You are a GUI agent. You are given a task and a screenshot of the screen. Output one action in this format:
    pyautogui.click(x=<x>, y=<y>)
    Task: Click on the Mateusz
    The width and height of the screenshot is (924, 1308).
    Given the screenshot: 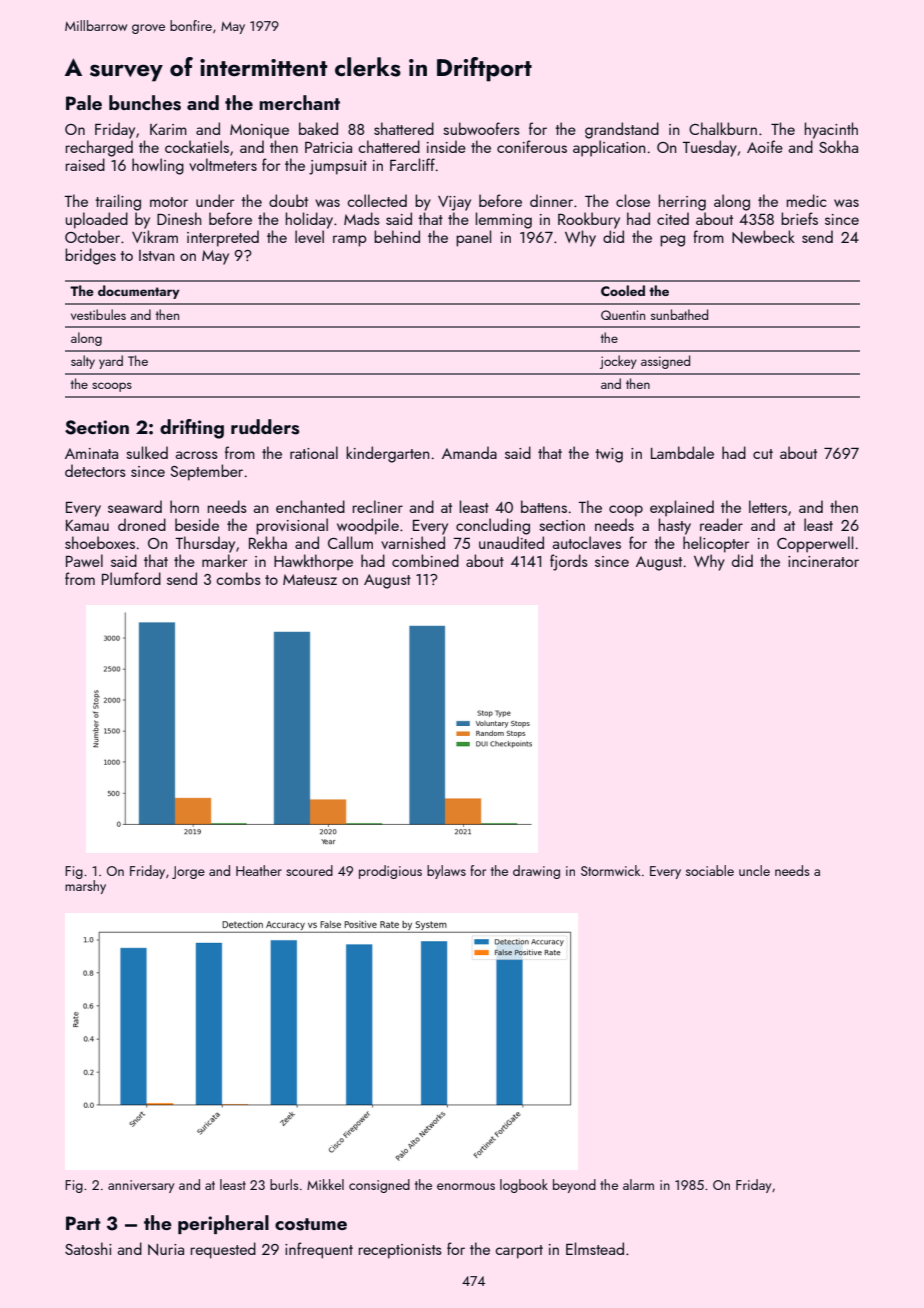 What is the action you would take?
    pyautogui.click(x=310, y=579)
